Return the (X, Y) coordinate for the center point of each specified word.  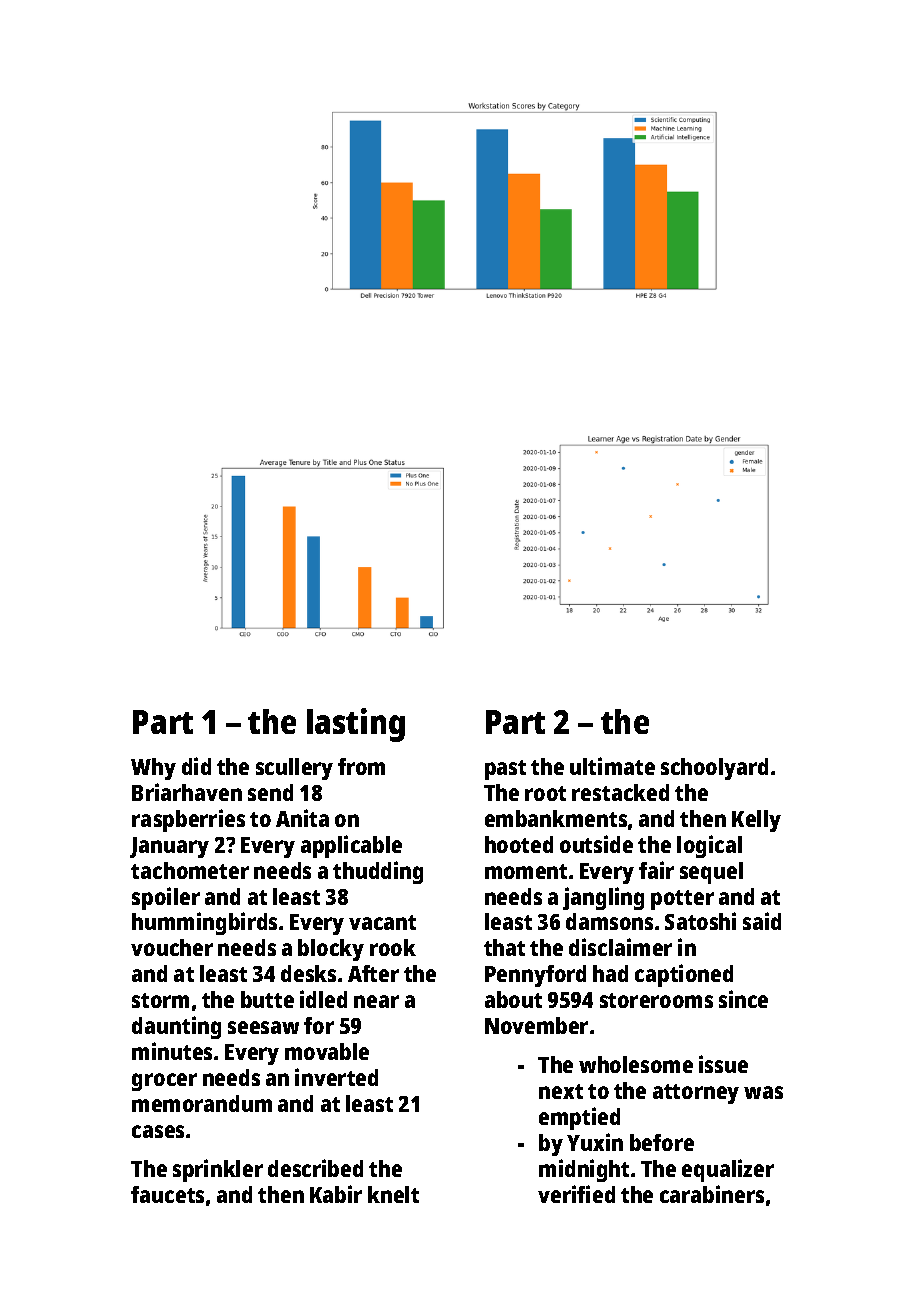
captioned (684, 975)
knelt (393, 1194)
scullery (294, 769)
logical (709, 846)
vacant (382, 922)
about (513, 999)
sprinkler (218, 1170)
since (743, 999)
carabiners (712, 1194)
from (361, 766)
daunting (176, 1027)
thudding (378, 872)
